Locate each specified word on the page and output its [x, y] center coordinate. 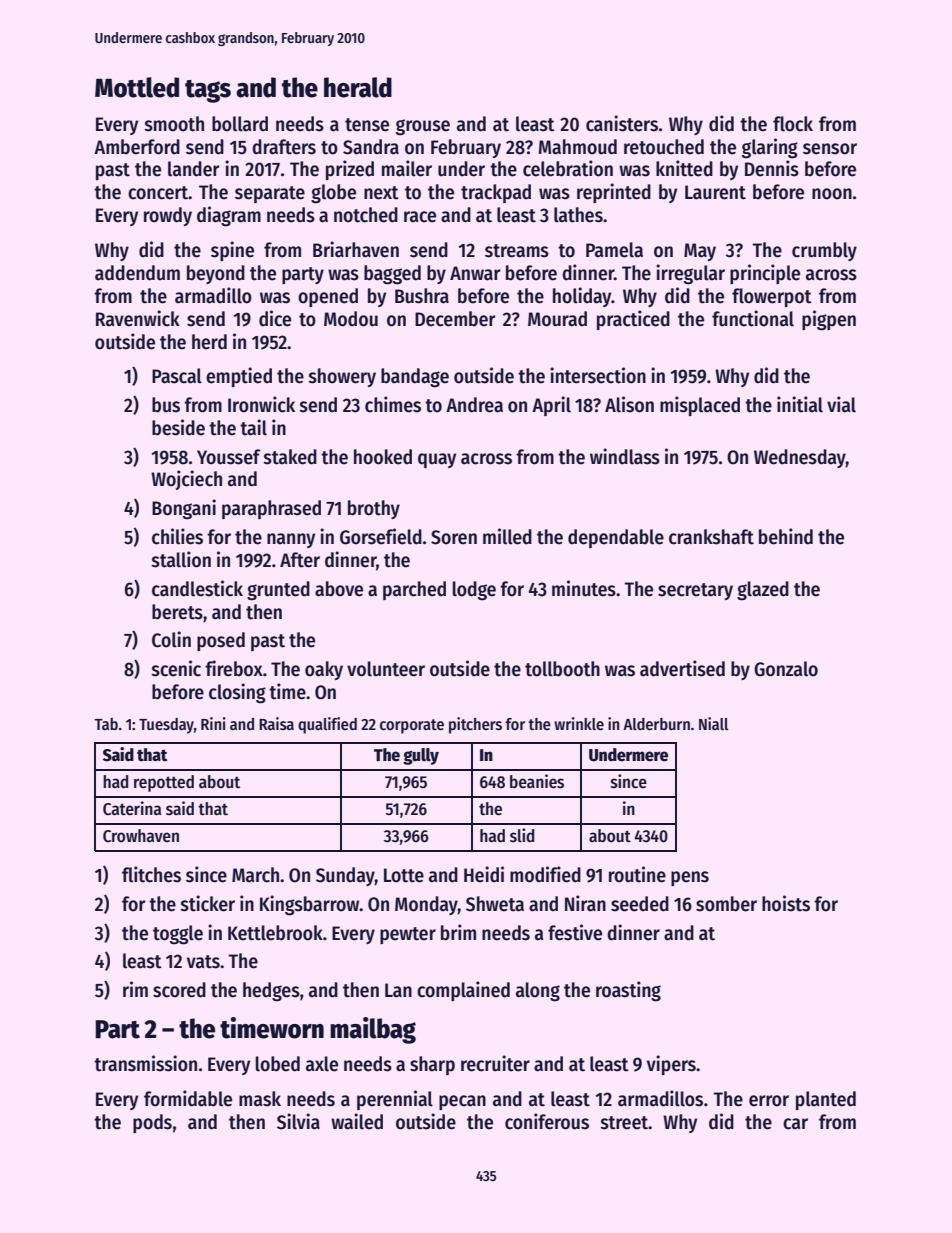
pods [152, 1123]
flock [793, 124]
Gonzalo [786, 669]
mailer [407, 168]
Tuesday [166, 726]
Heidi [484, 874]
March [255, 875]
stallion [181, 559]
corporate [412, 726]
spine [232, 251]
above [339, 589]
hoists [786, 903]
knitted [684, 168]
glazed [763, 591]
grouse [423, 127]
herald [358, 87]
